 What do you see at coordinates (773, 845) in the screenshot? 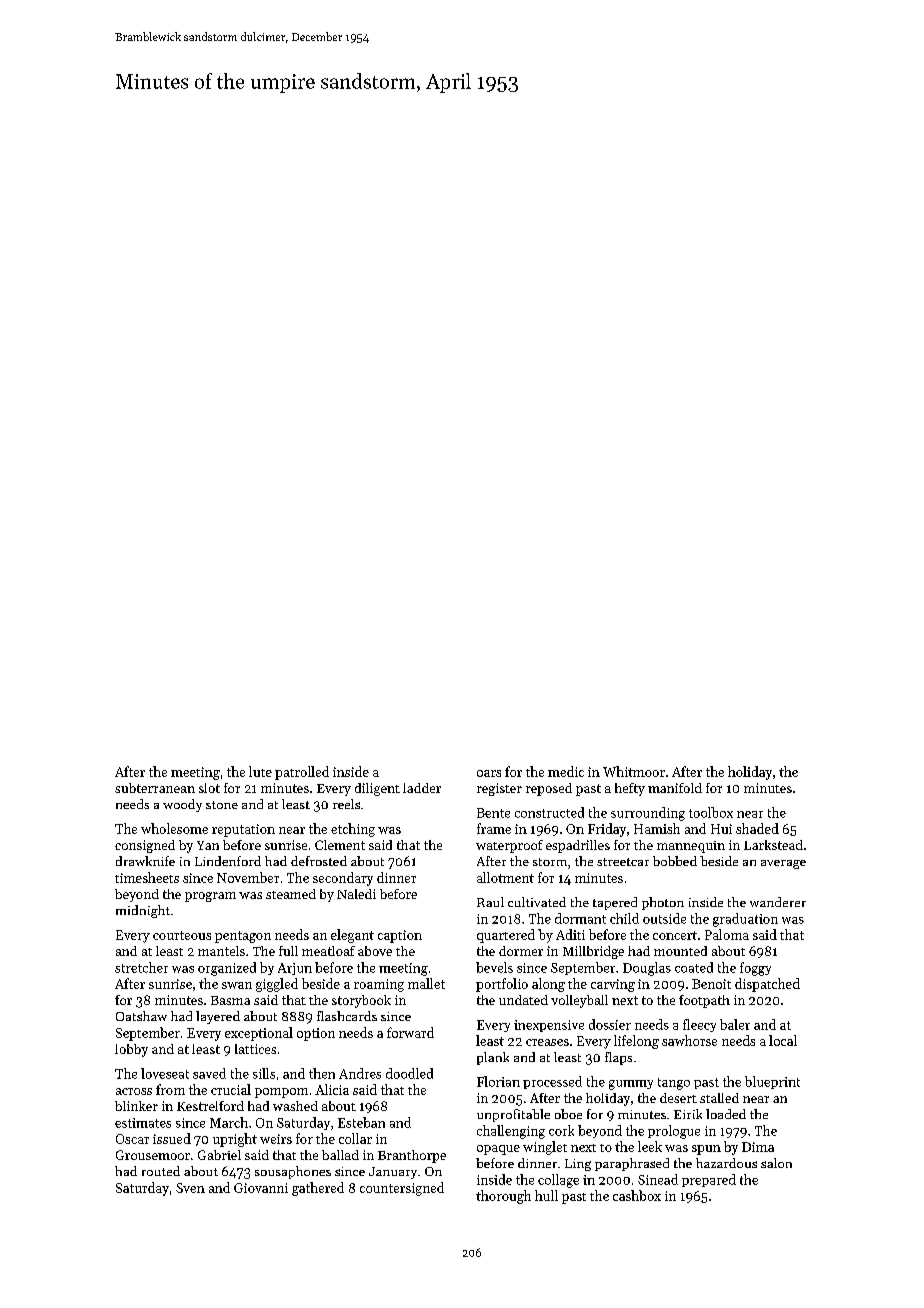
I see `Larkstead` at bounding box center [773, 845].
